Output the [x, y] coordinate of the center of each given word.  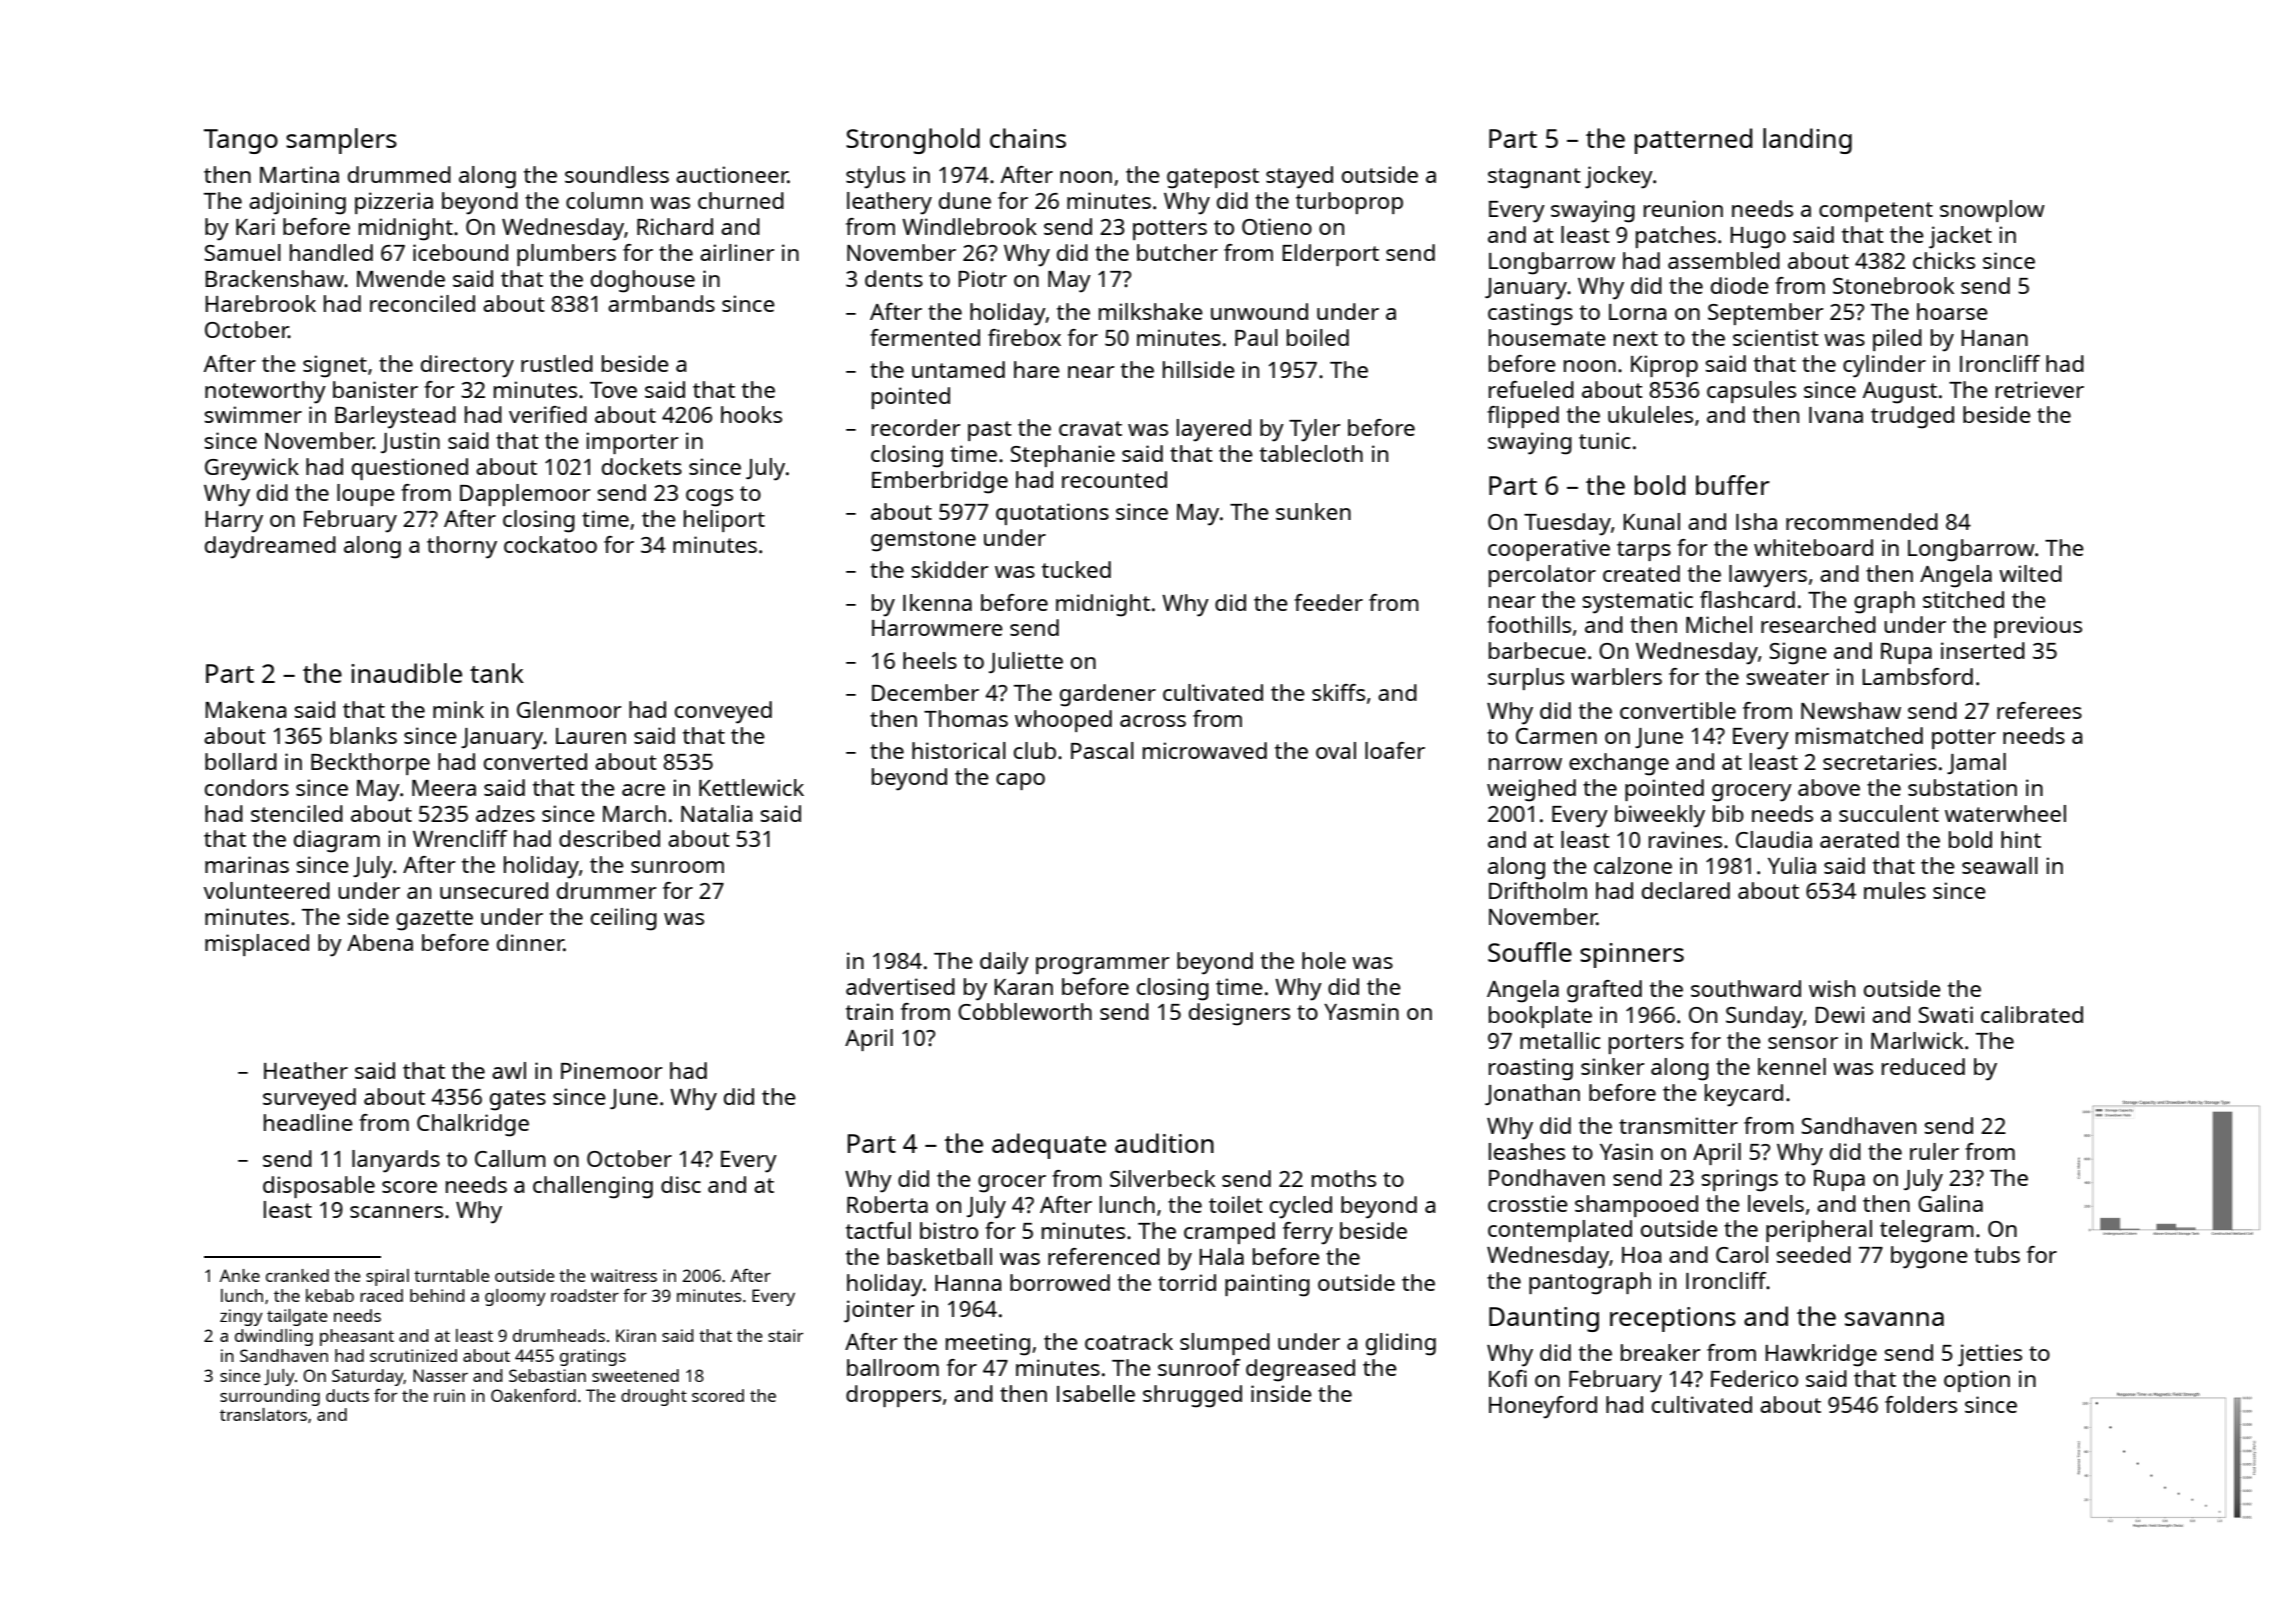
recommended [1862, 521]
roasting [1531, 1069]
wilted [2030, 573]
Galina [1950, 1203]
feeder [1328, 602]
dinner [530, 942]
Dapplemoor [525, 495]
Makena [245, 709]
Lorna [1637, 312]
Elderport [1330, 255]
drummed [399, 174]
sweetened [635, 1375]
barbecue [1537, 650]
